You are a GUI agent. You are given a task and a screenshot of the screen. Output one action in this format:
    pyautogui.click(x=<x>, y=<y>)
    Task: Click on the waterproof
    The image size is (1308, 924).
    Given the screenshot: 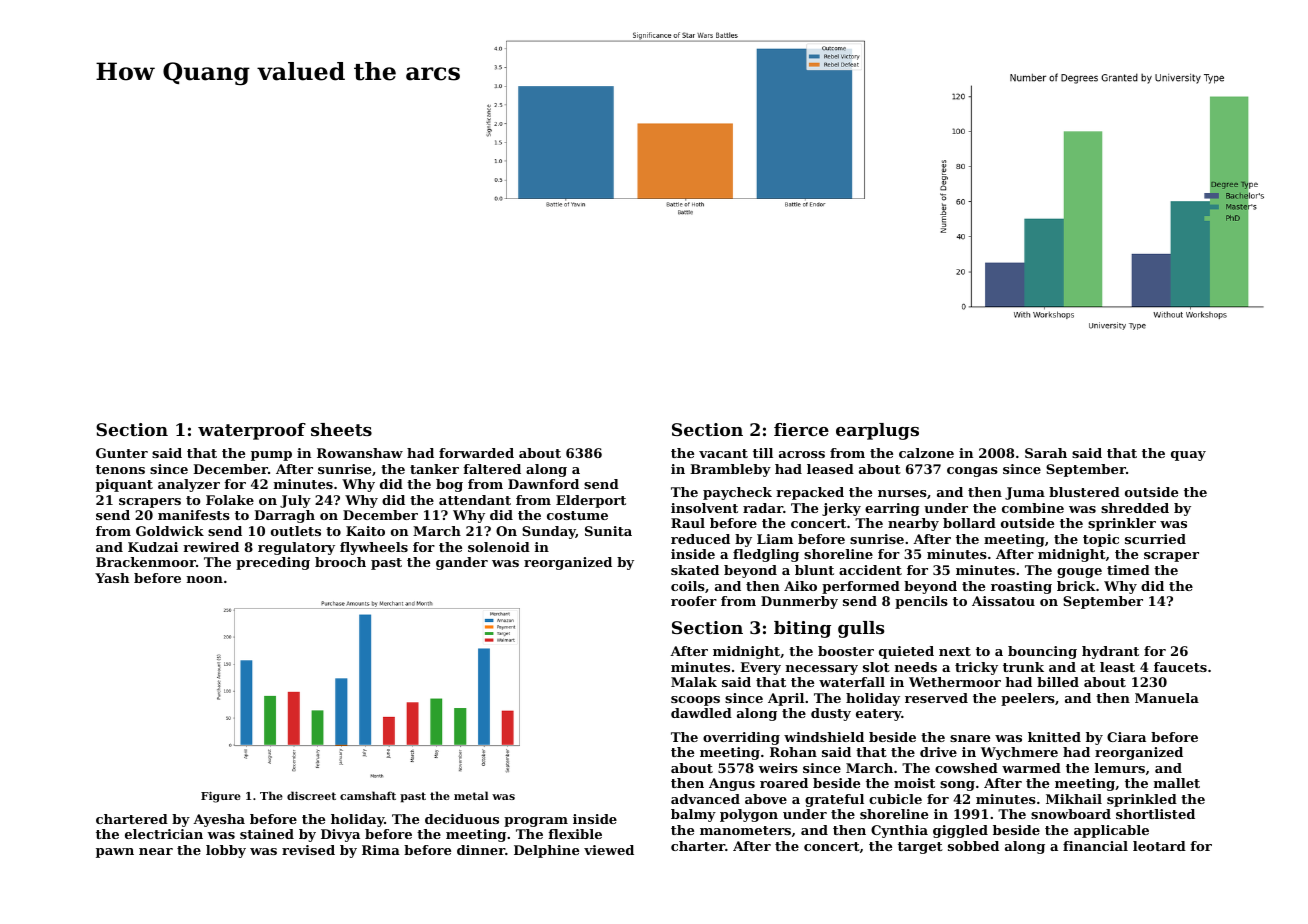 What is the action you would take?
    pyautogui.click(x=252, y=431)
